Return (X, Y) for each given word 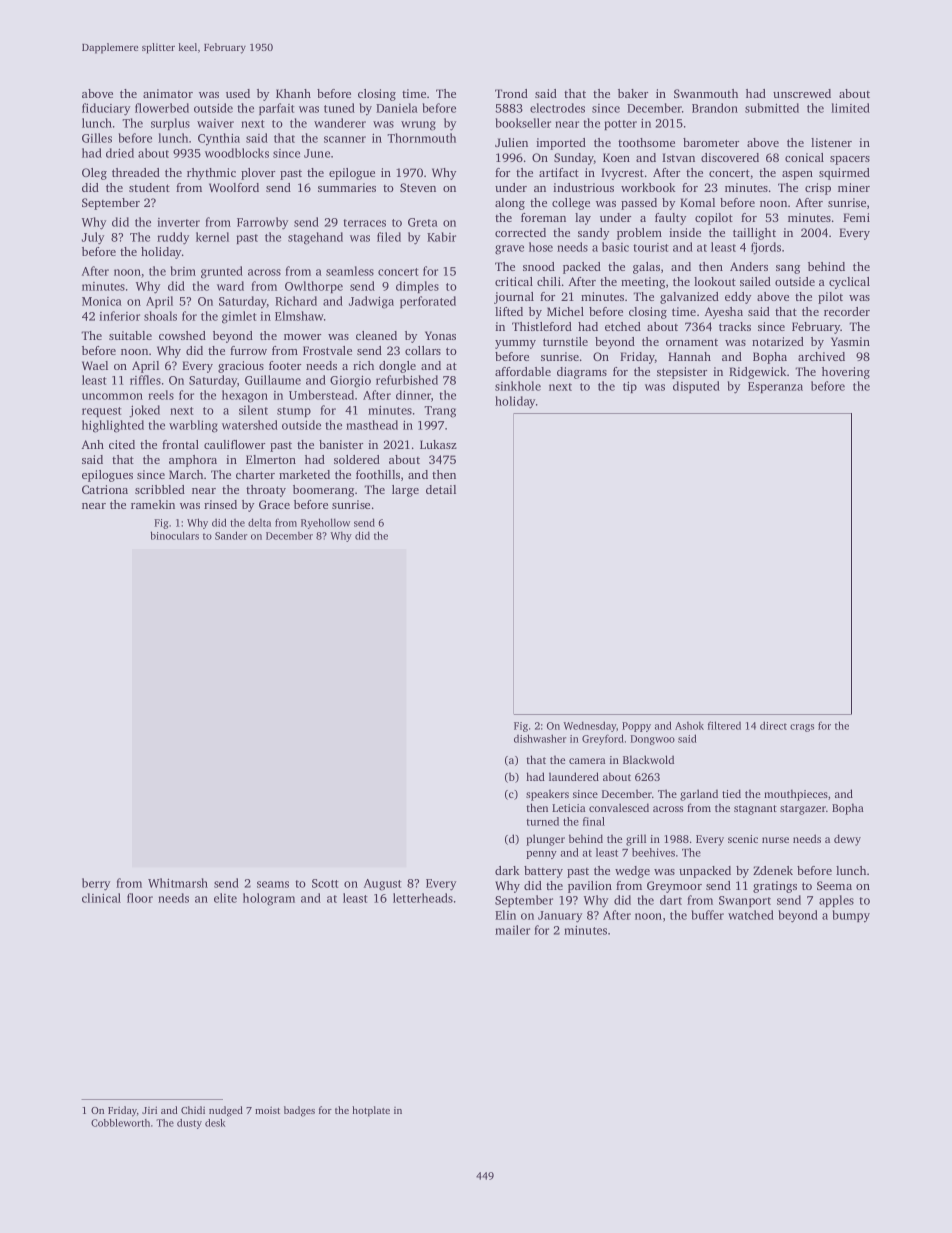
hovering (846, 373)
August (383, 885)
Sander (231, 535)
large (405, 491)
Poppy (636, 727)
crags (802, 728)
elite (225, 898)
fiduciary (106, 109)
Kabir (441, 237)
